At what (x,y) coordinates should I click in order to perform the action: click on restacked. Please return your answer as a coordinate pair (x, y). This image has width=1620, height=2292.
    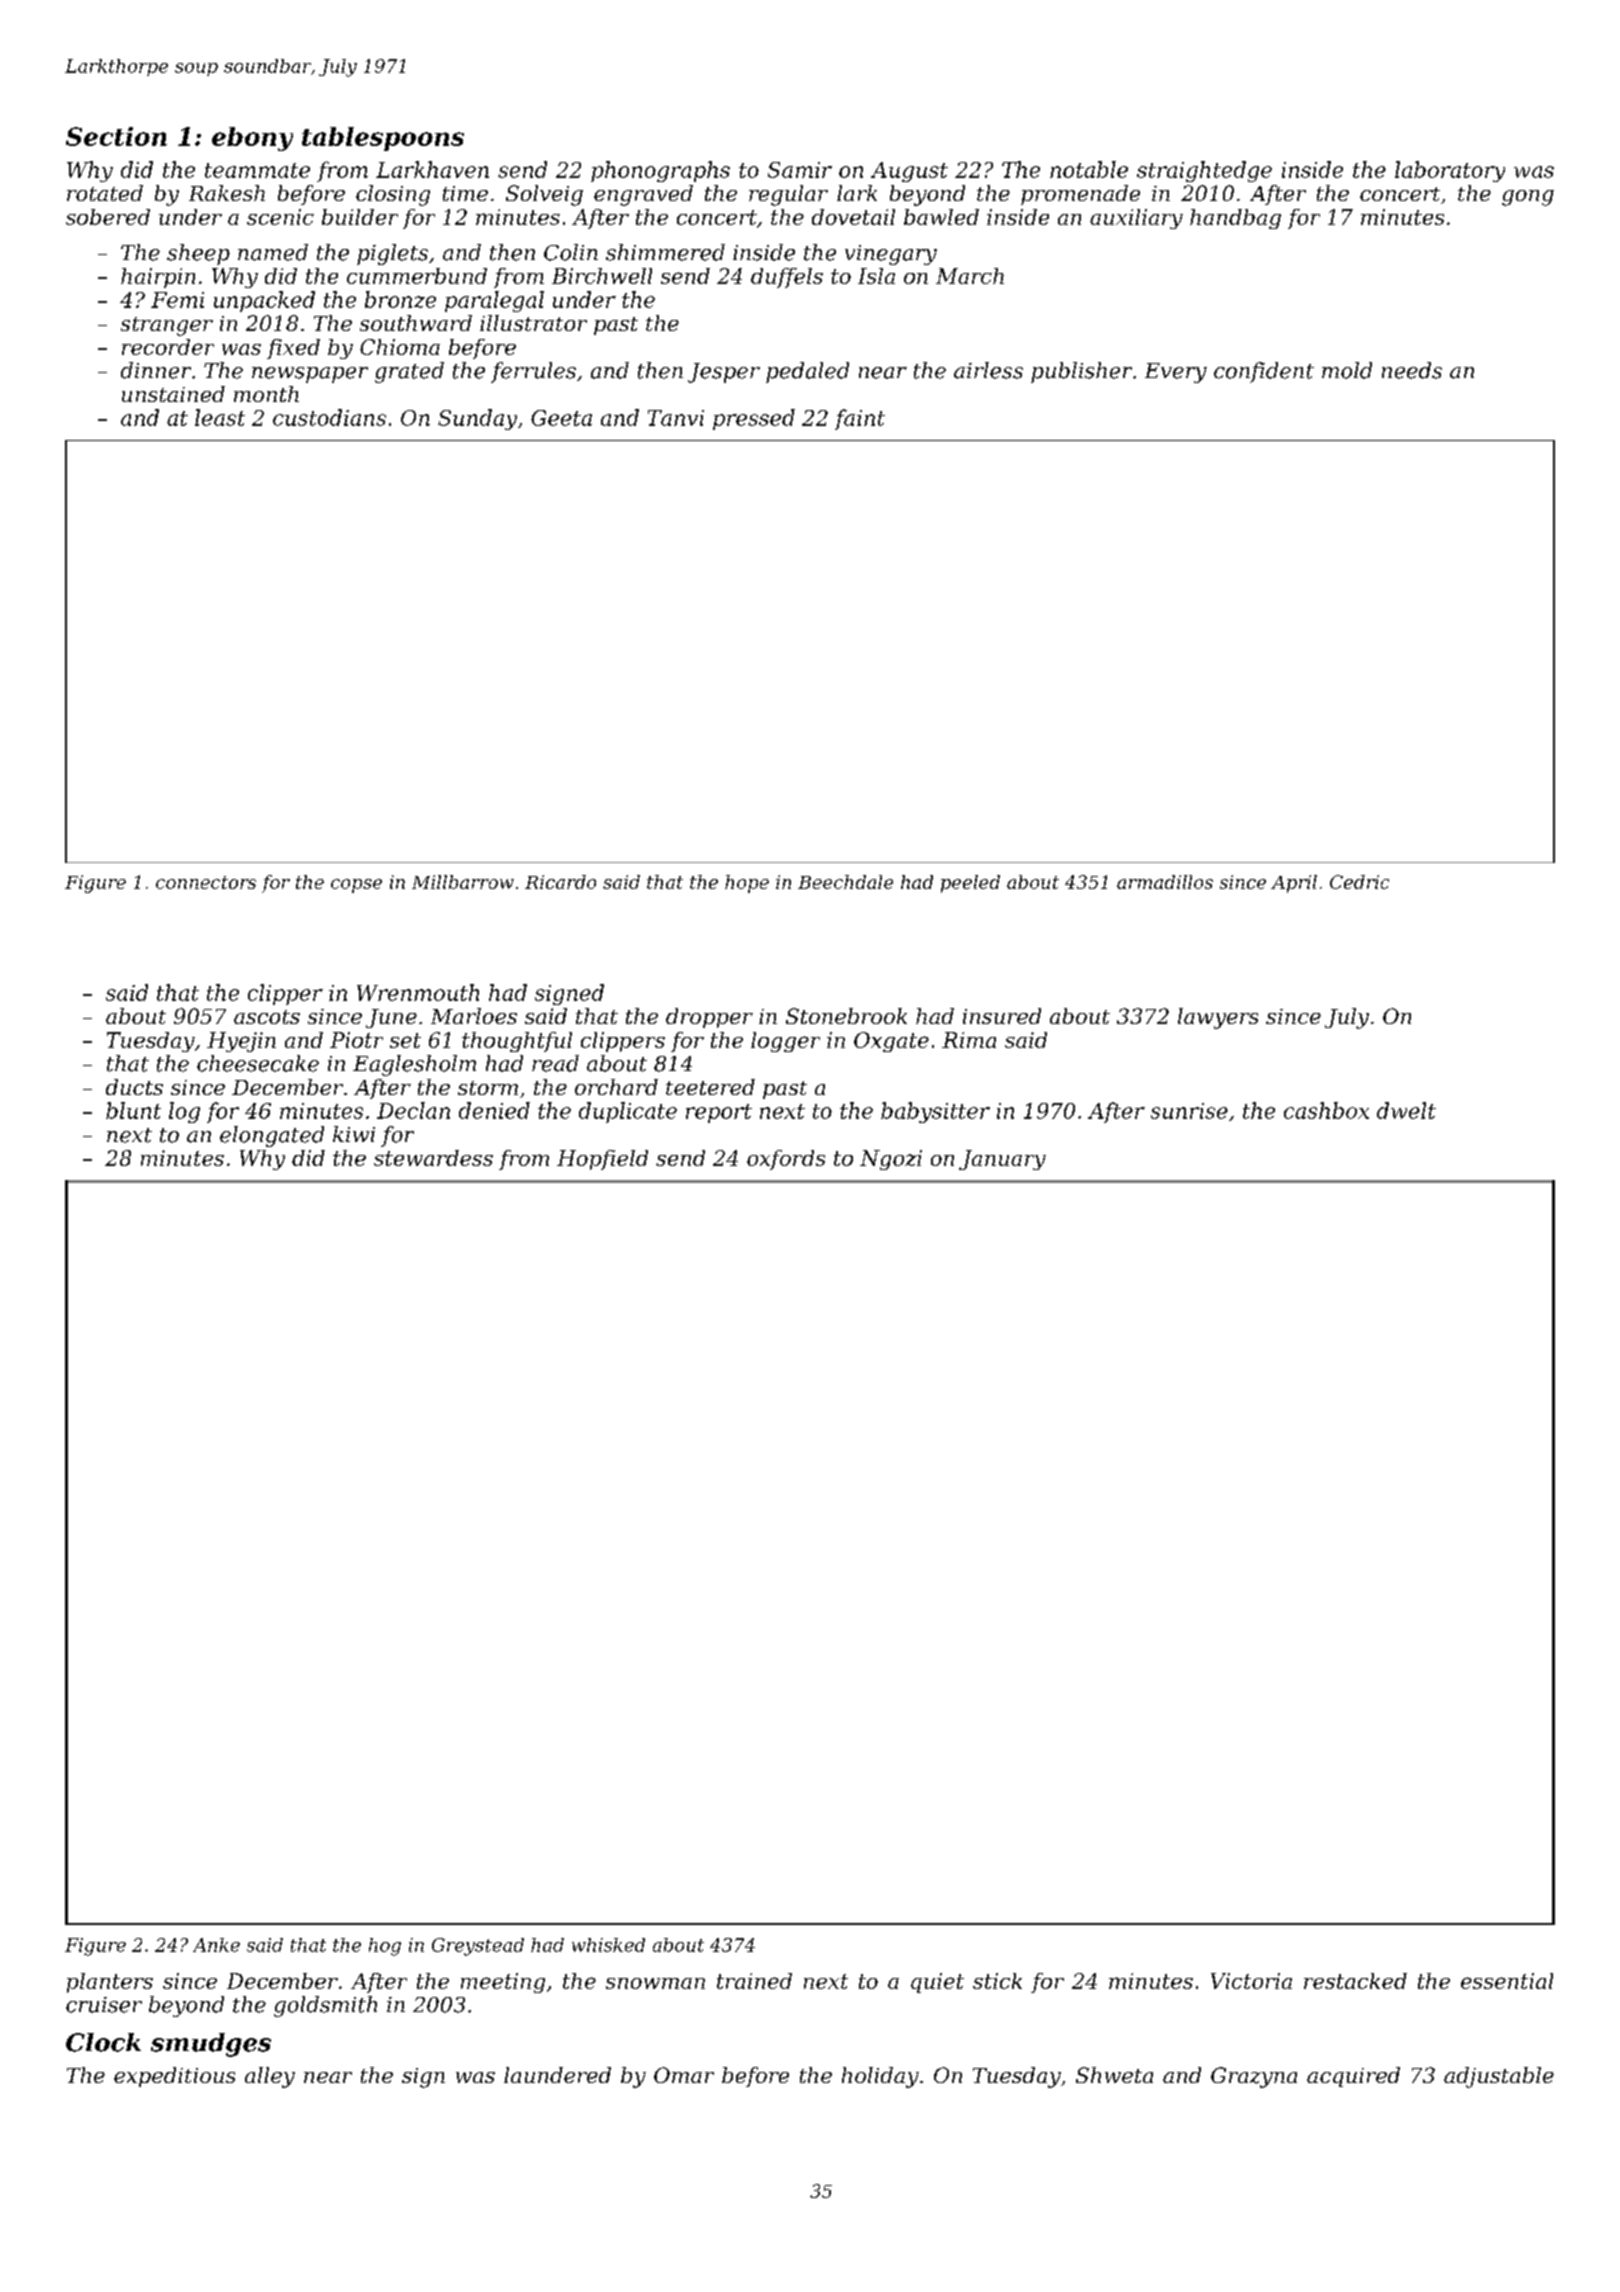
    Looking at the image, I should click on (1355, 1981).
